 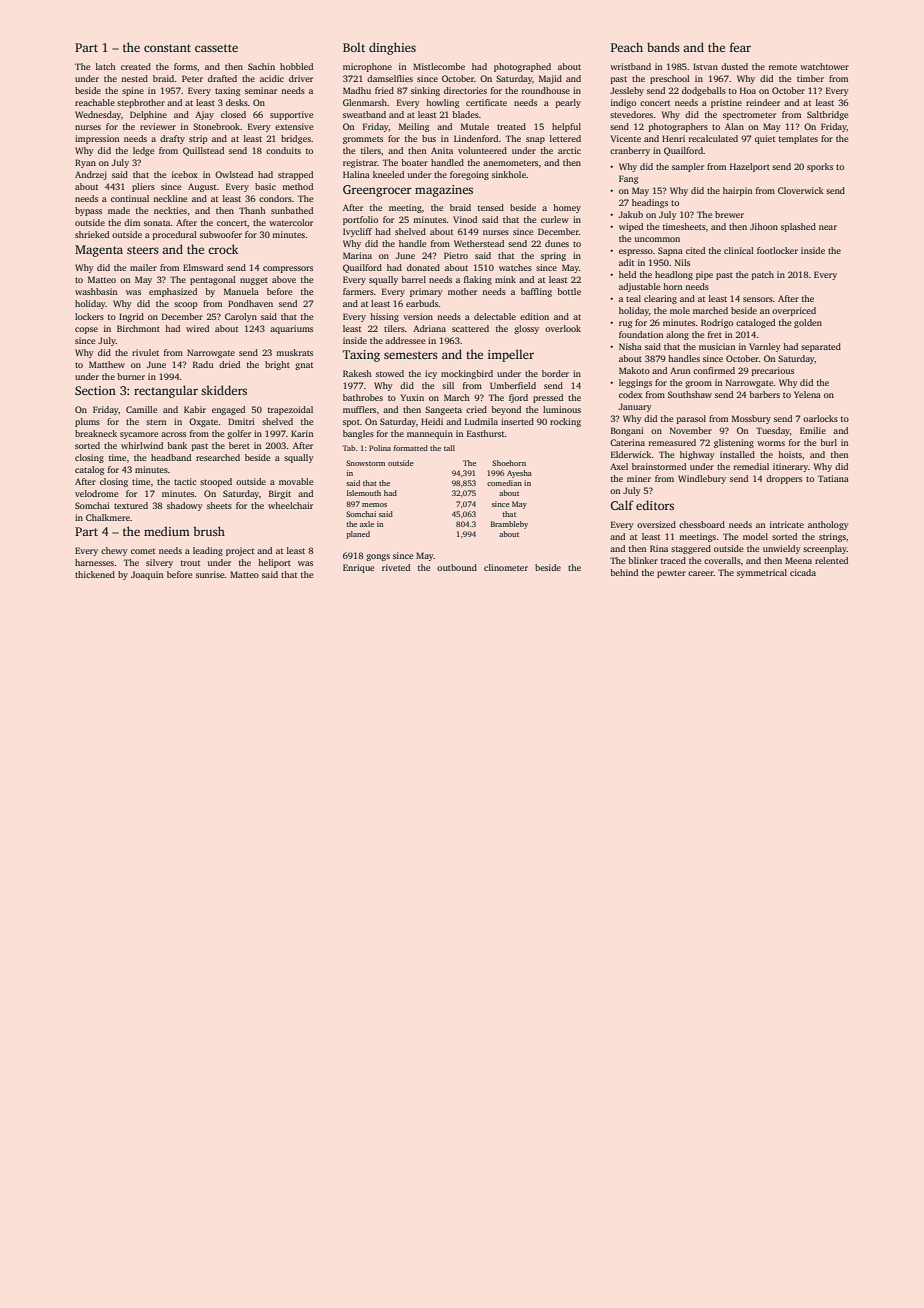 What do you see at coordinates (88, 211) in the document?
I see `bypass` at bounding box center [88, 211].
